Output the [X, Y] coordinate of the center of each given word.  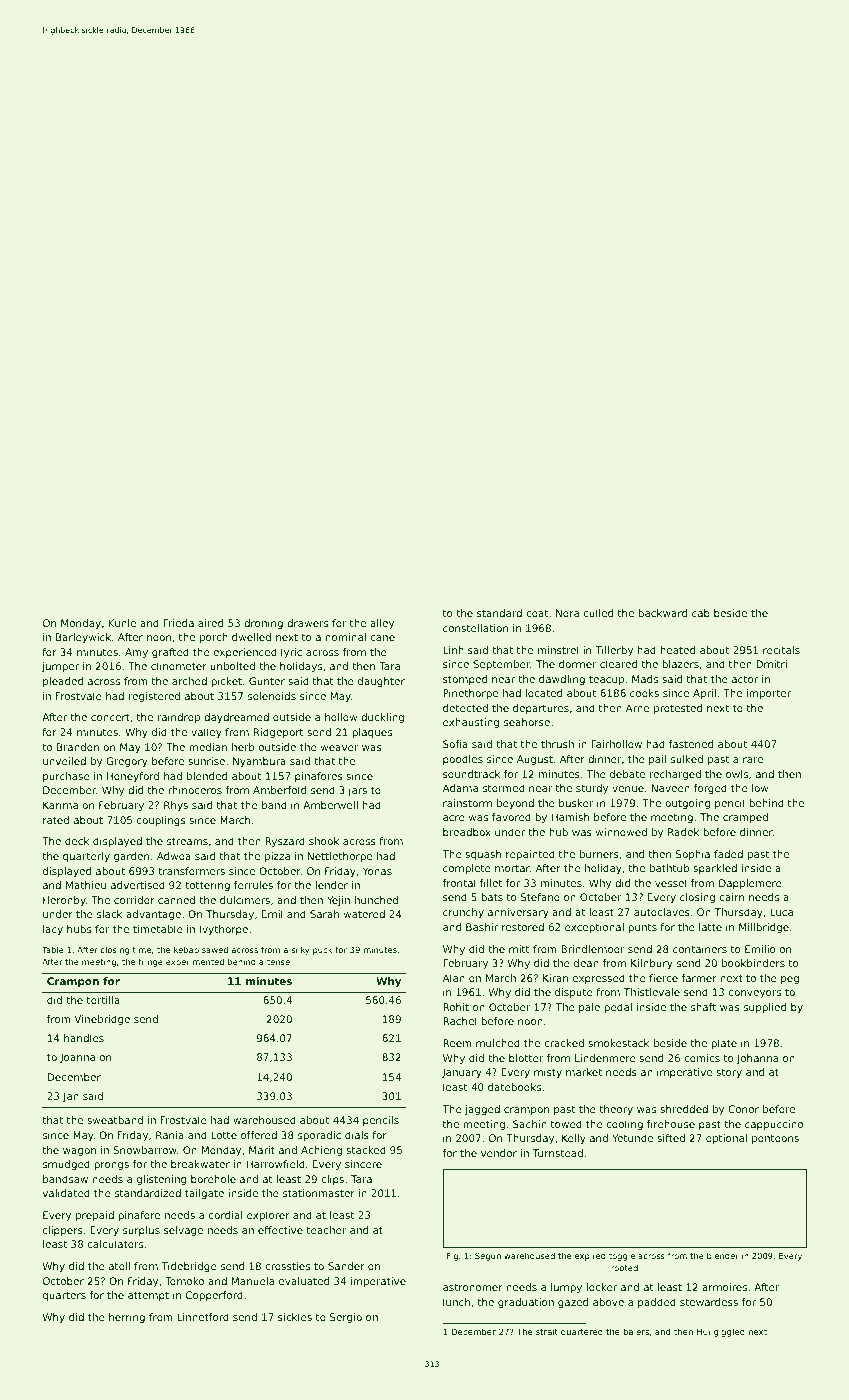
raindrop [179, 718]
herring [127, 1318]
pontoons [775, 1139]
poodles [463, 760]
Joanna [77, 1058]
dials [357, 1135]
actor [745, 679]
